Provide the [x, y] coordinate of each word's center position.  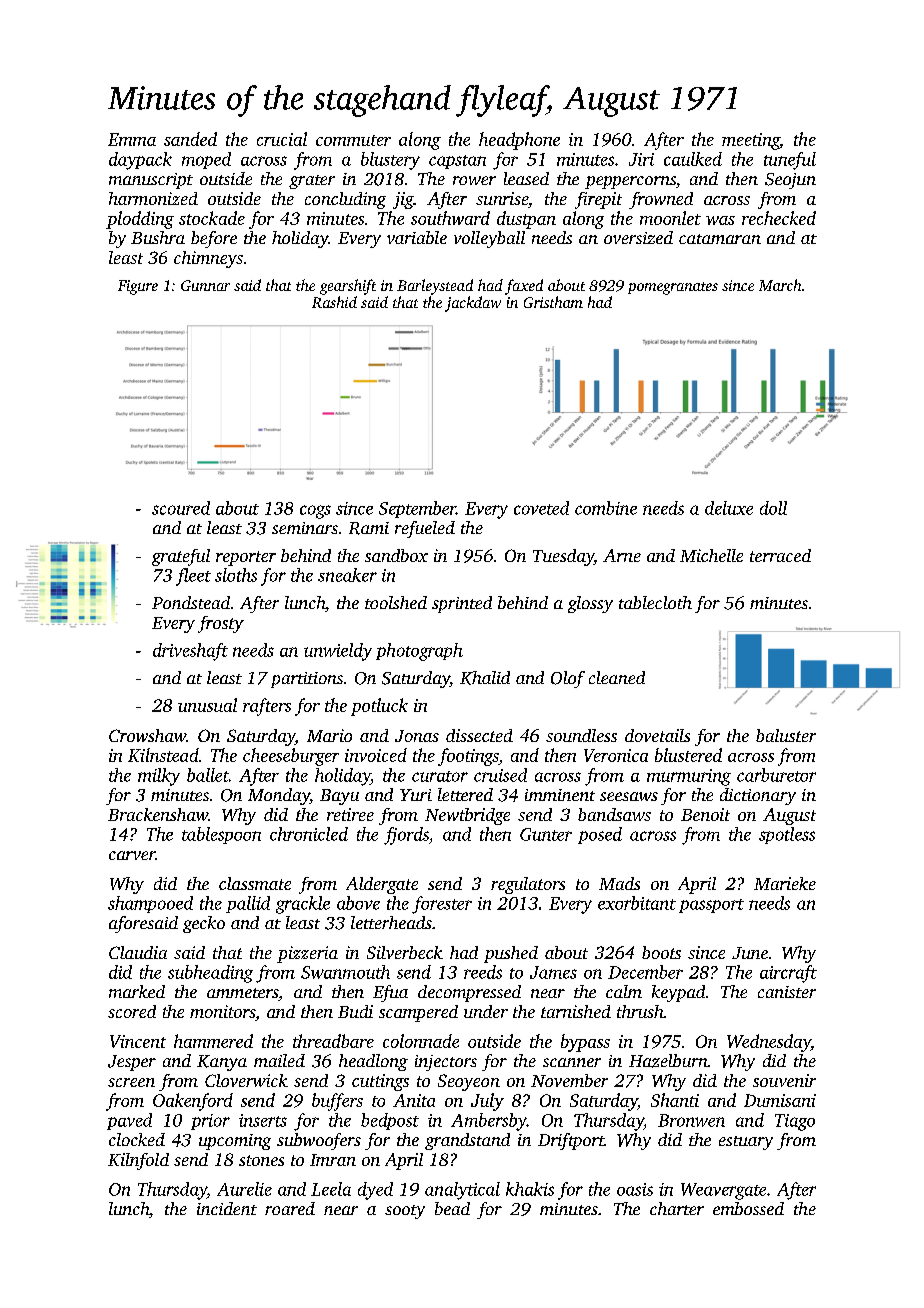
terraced [780, 555]
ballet [208, 775]
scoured [181, 508]
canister [787, 992]
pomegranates [673, 288]
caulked [693, 159]
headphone [519, 141]
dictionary [758, 796]
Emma [132, 139]
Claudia [138, 952]
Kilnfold [138, 1161]
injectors [446, 1063]
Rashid [334, 302]
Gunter [546, 834]
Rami [369, 528]
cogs [315, 512]
